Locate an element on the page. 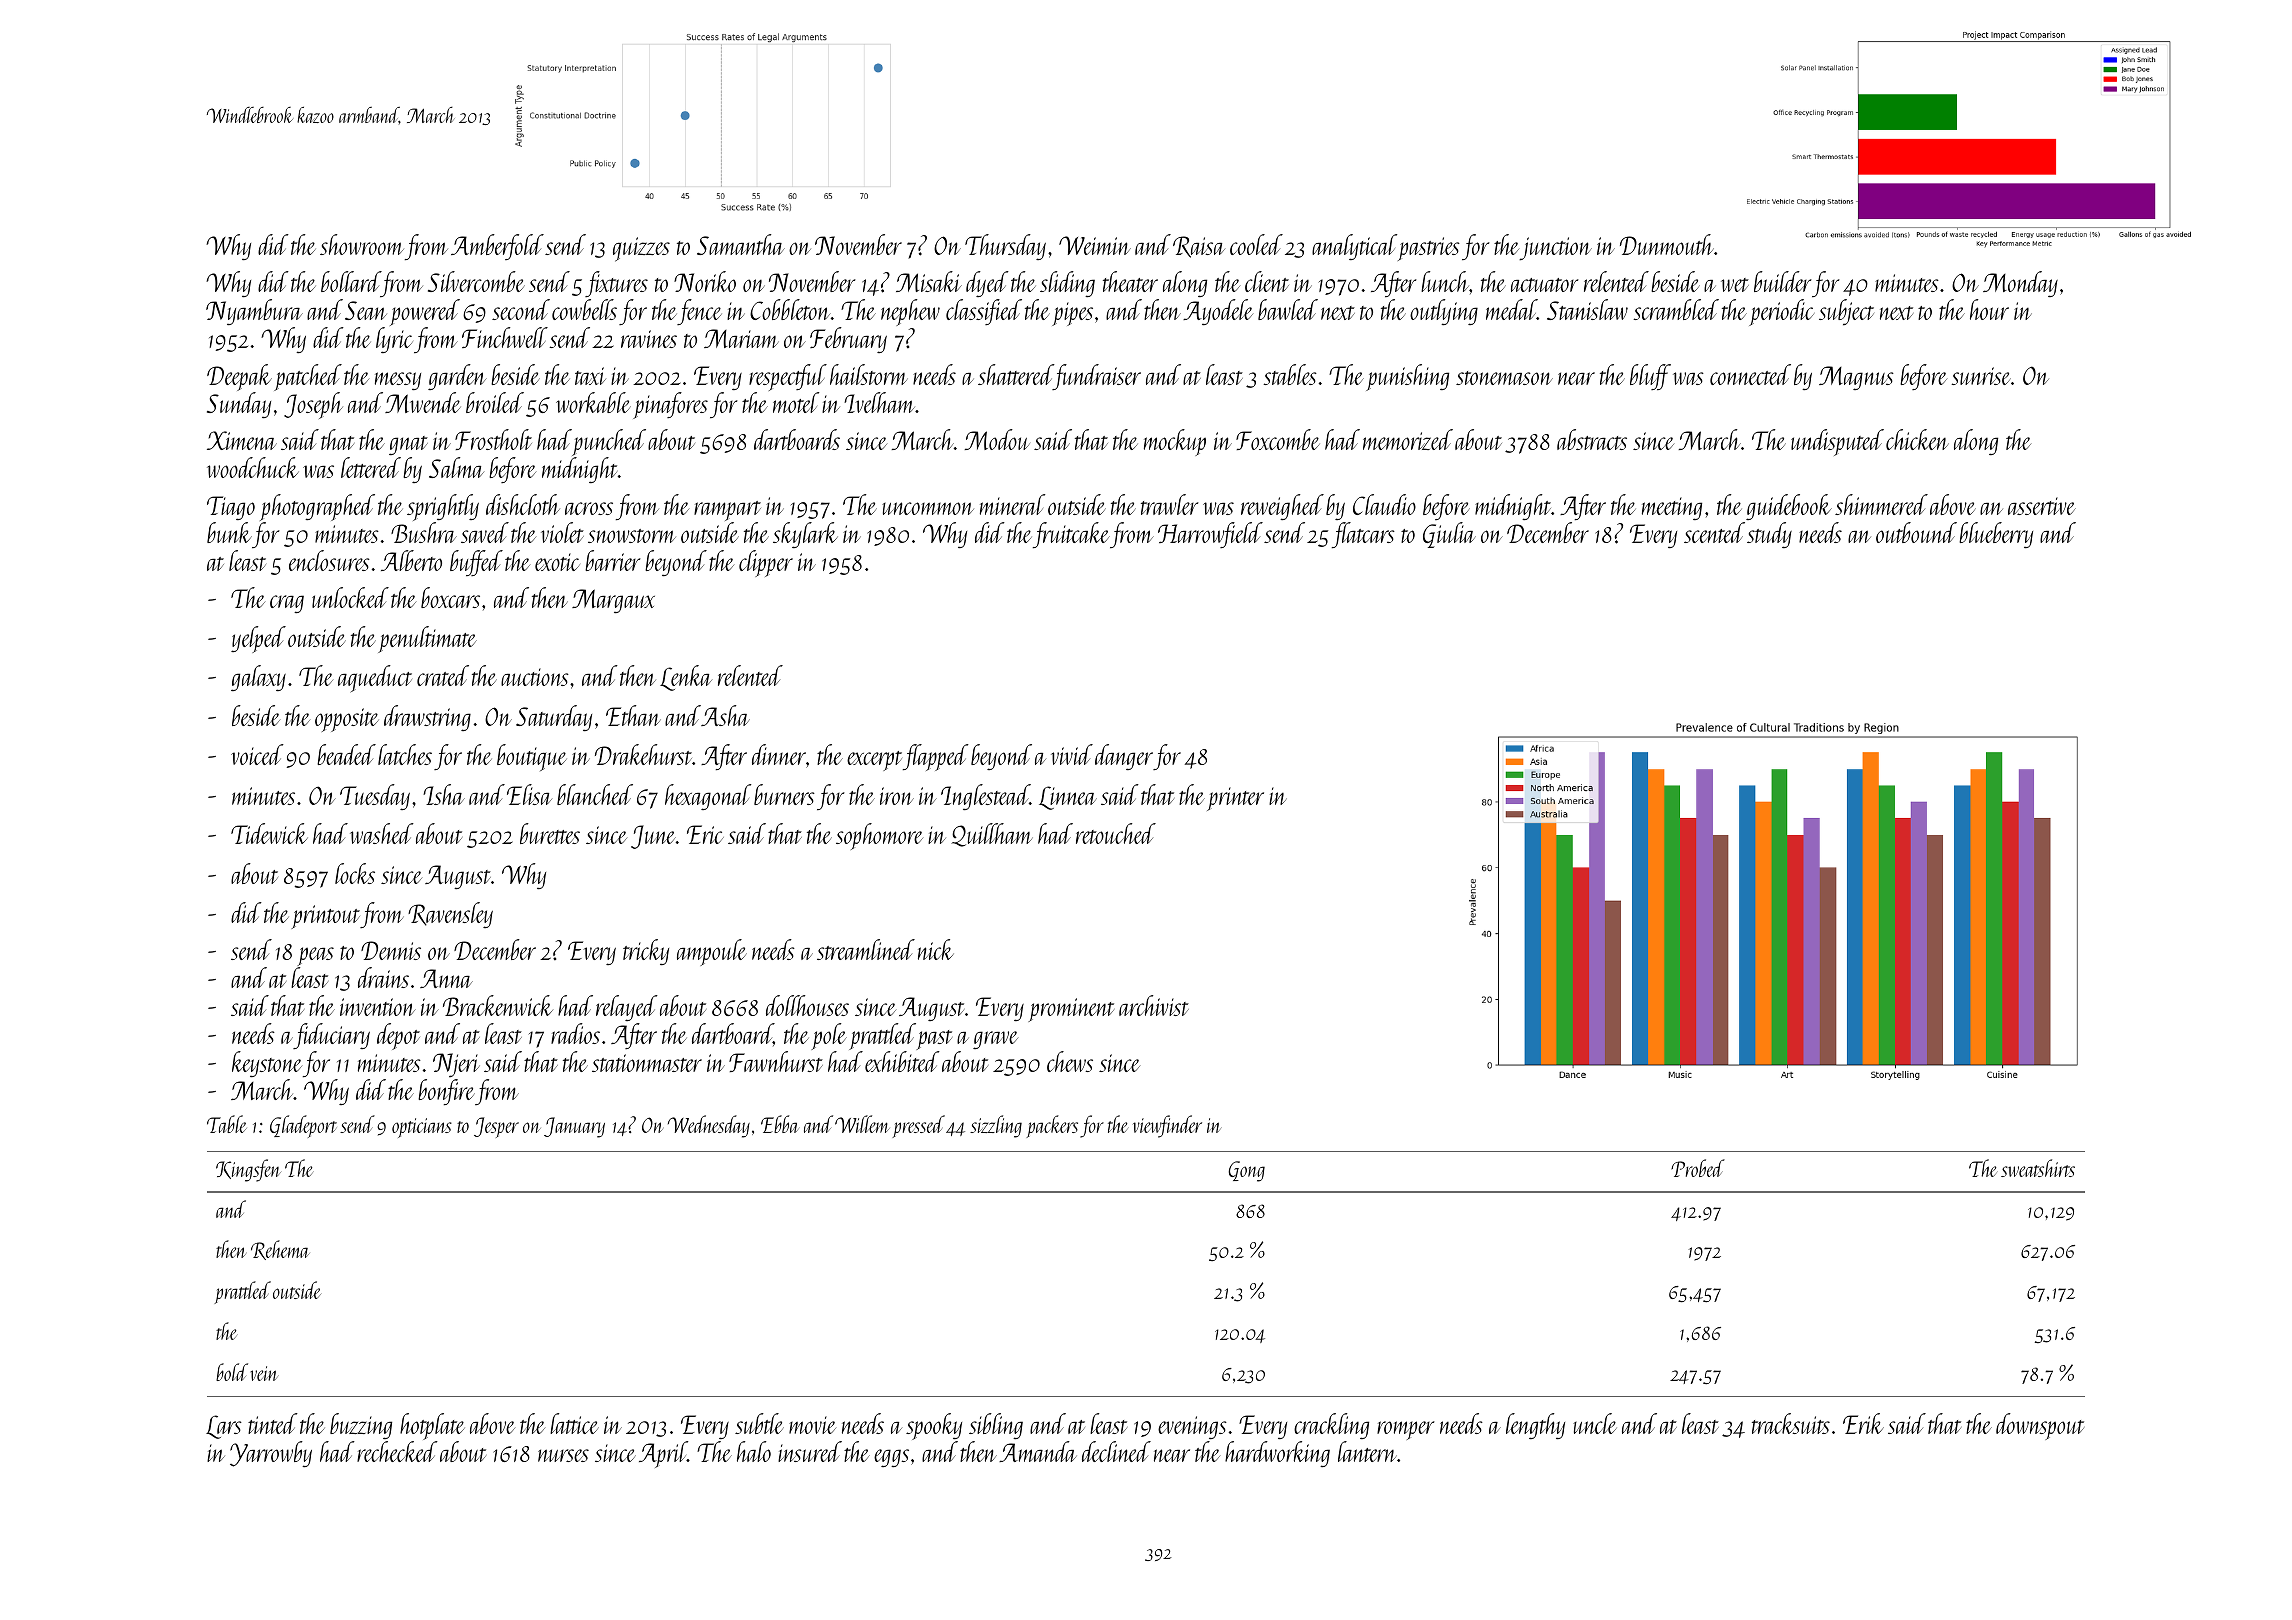 Image resolution: width=2292 pixels, height=1620 pixels. archivist is located at coordinates (1154, 1005).
